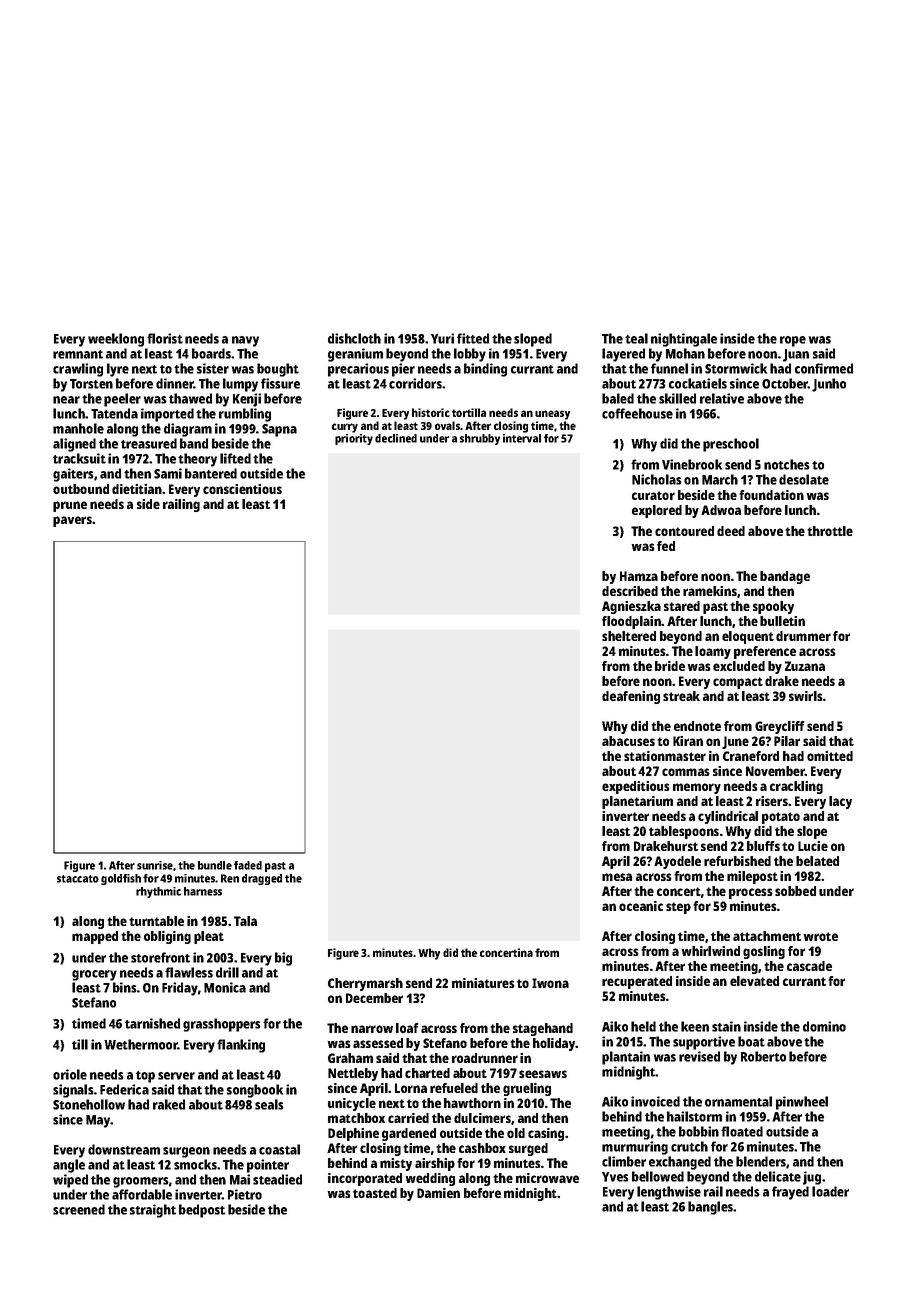 The height and width of the document is (1316, 908). Describe the element at coordinates (403, 370) in the document. I see `pier` at that location.
